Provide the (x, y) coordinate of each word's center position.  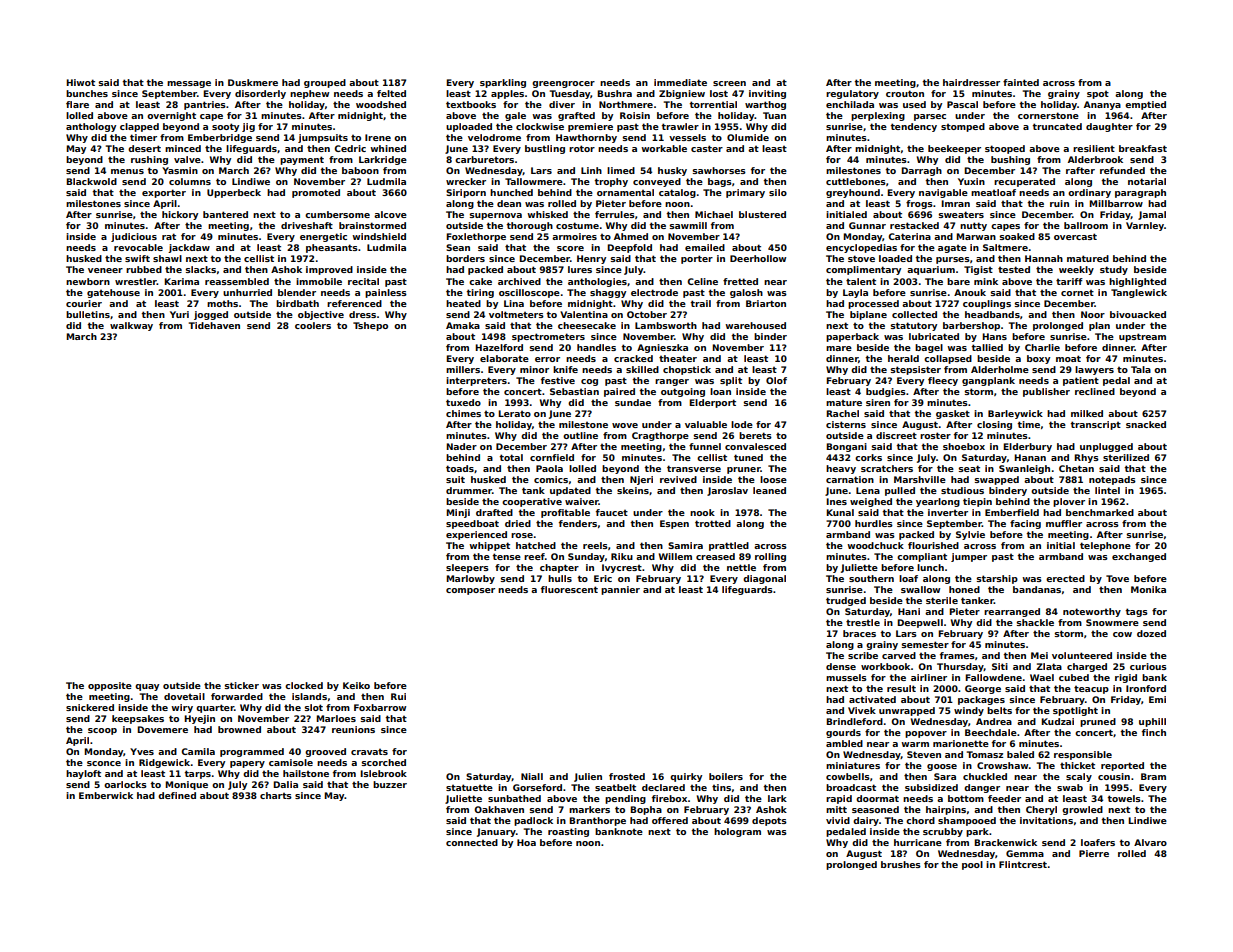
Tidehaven (214, 325)
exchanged (1139, 557)
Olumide (748, 137)
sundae (633, 402)
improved (329, 270)
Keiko (356, 685)
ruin (1059, 203)
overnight (171, 116)
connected (472, 842)
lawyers (1094, 370)
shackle (1035, 622)
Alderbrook (1095, 159)
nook (702, 512)
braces (859, 633)
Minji (458, 513)
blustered (762, 214)
